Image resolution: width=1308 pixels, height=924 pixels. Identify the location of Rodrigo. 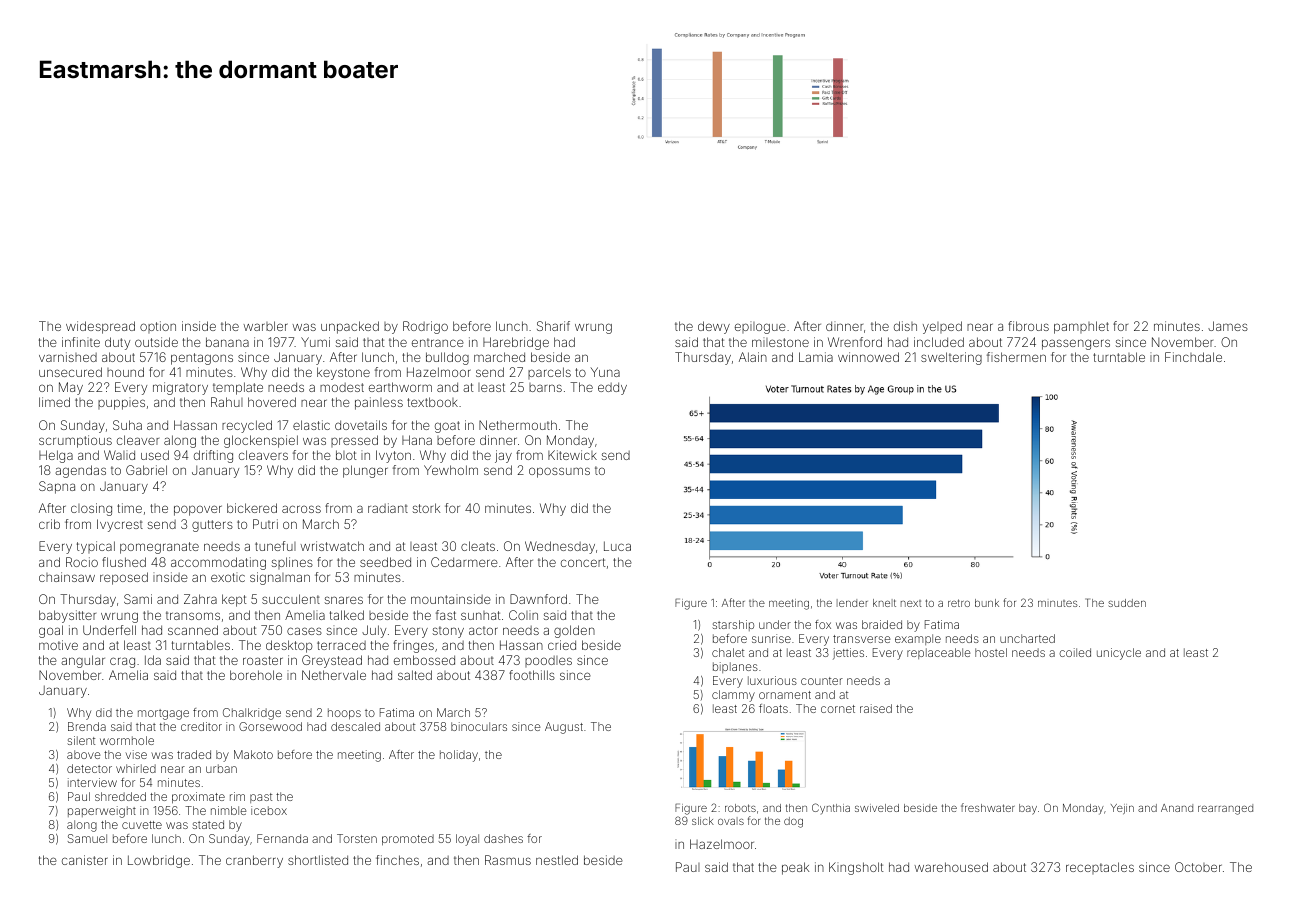
(425, 327).
